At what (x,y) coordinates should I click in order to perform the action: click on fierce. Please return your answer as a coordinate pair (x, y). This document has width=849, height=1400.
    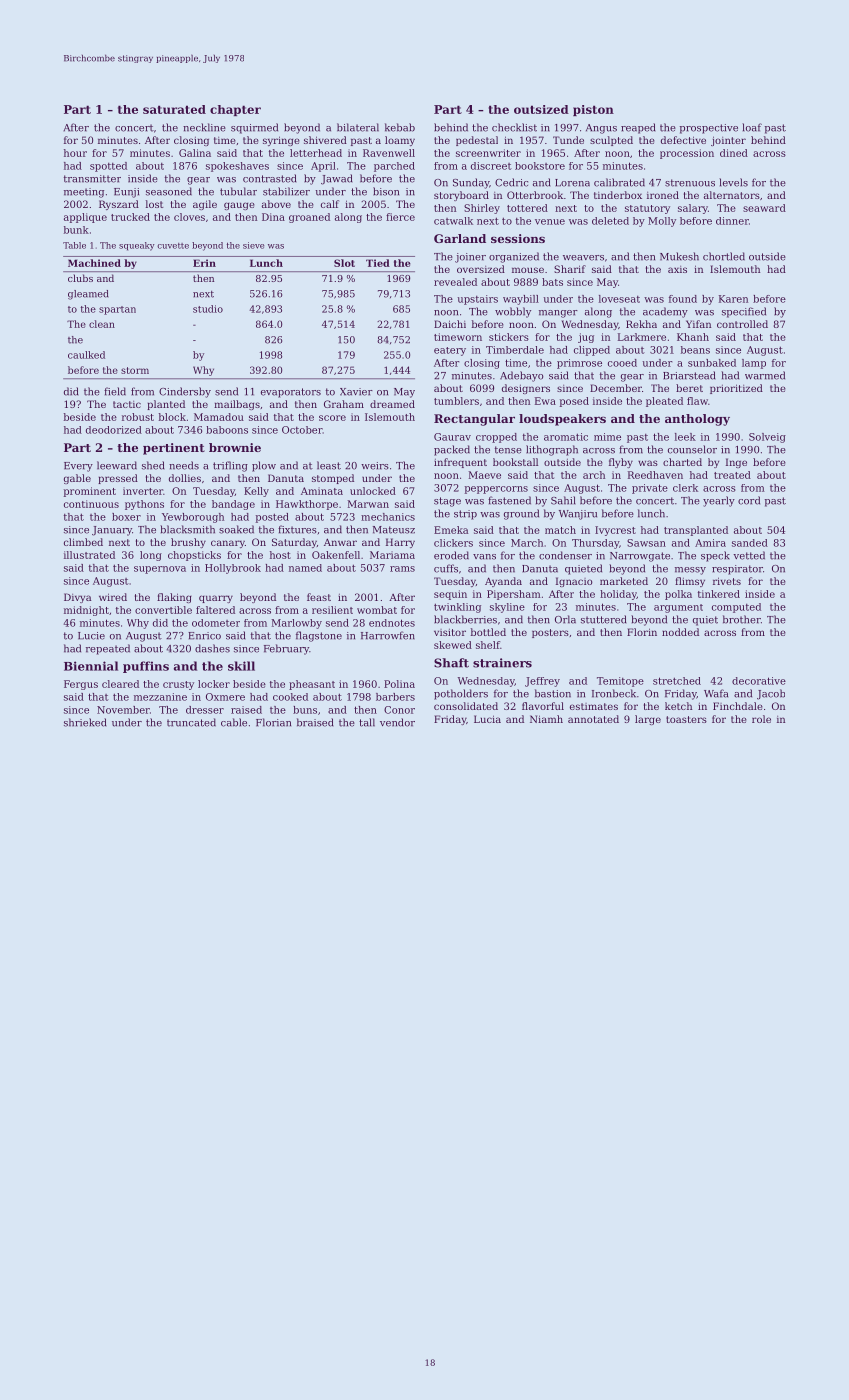
    Looking at the image, I should click on (400, 217).
